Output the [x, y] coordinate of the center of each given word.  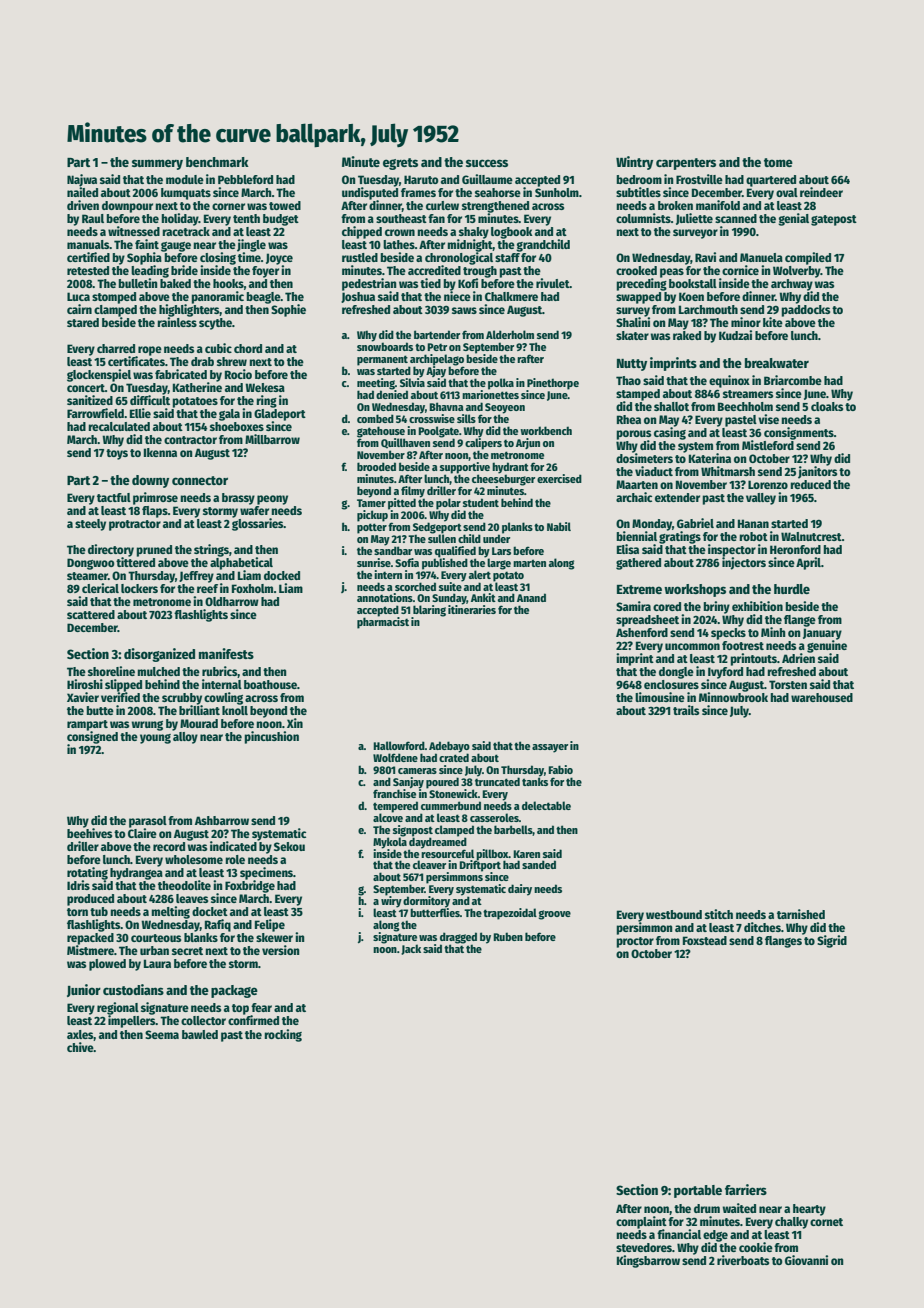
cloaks [827, 406]
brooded [376, 466]
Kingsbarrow [648, 1261]
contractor [190, 440]
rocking [283, 1035]
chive [80, 1047]
